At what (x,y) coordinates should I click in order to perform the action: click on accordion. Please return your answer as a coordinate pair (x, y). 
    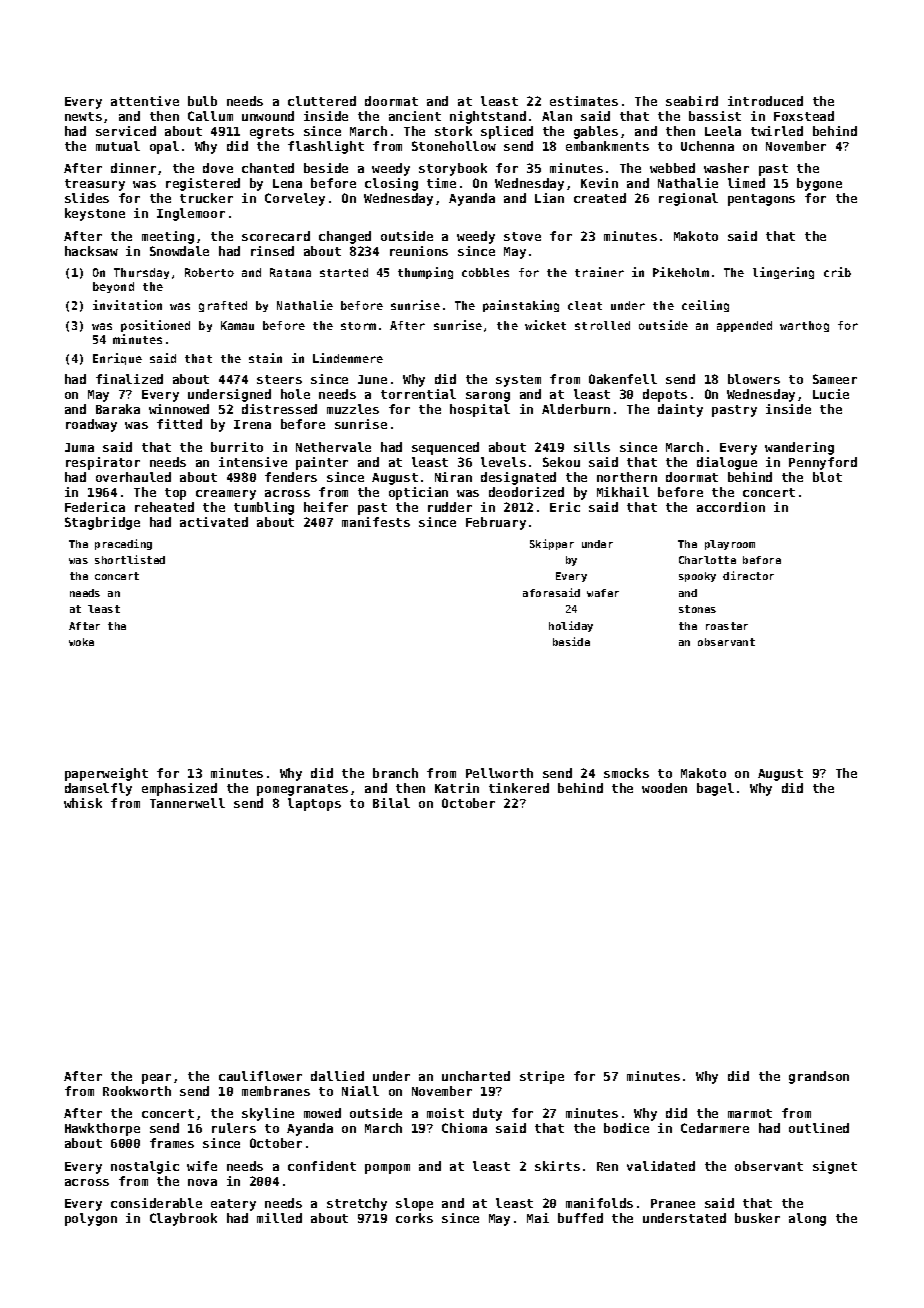
    Looking at the image, I should click on (731, 507).
